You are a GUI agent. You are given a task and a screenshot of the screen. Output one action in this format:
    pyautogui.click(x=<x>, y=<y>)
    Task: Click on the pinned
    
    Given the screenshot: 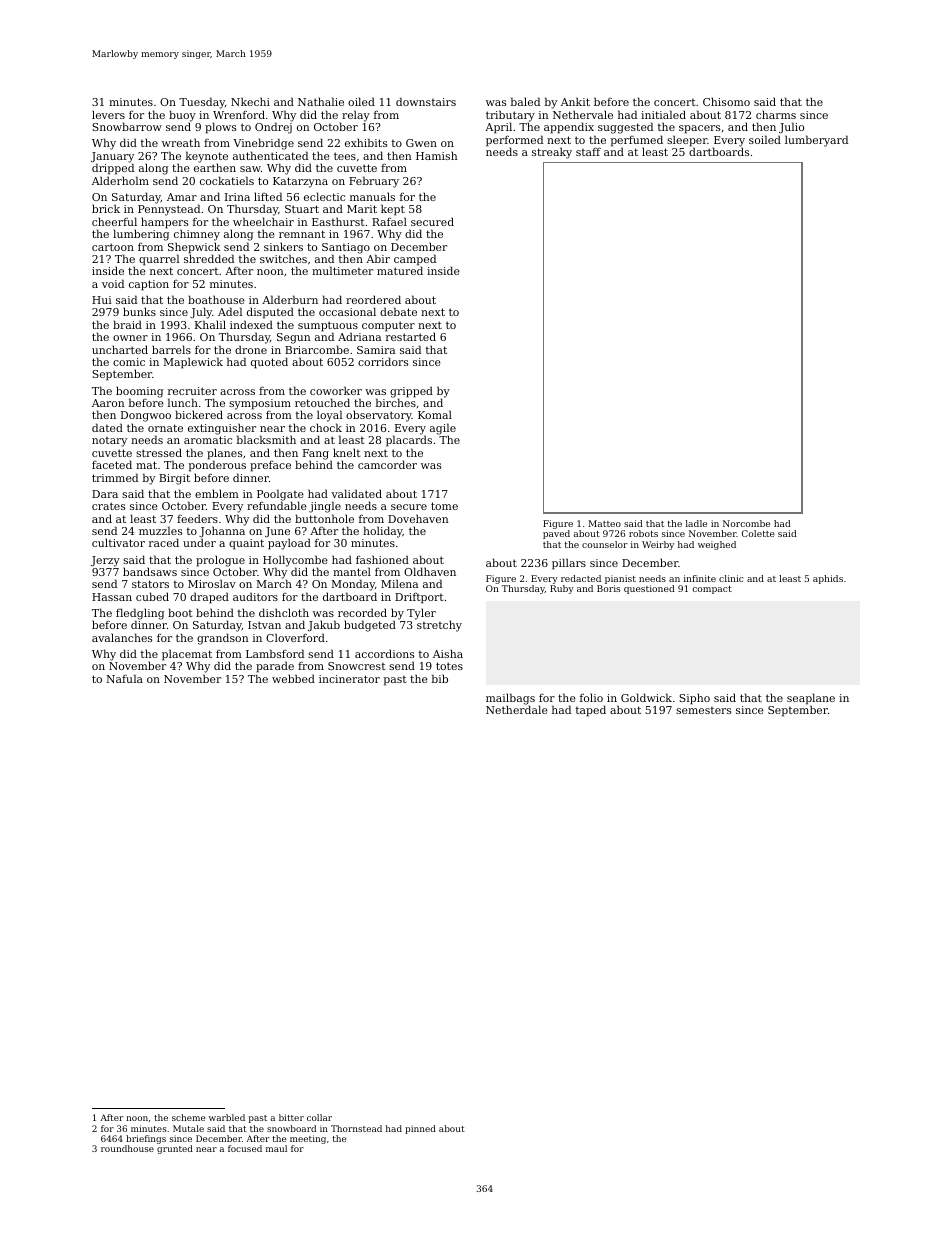 What is the action you would take?
    pyautogui.click(x=420, y=1129)
